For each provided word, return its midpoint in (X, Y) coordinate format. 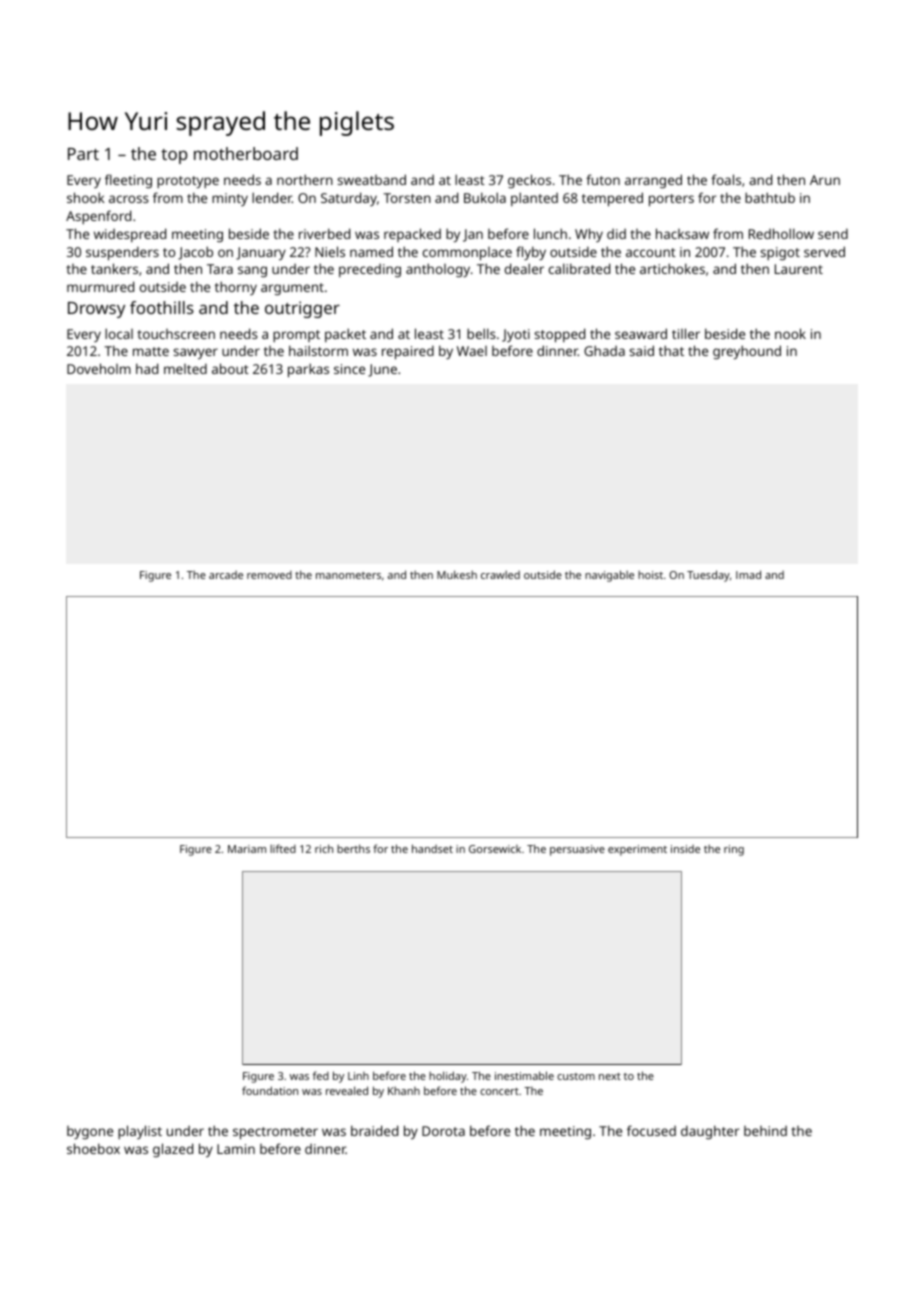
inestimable (524, 1075)
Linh (358, 1076)
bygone (90, 1132)
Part (83, 154)
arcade (226, 575)
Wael (472, 351)
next (610, 1076)
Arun (825, 180)
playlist (140, 1132)
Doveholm (99, 368)
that (671, 350)
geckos (529, 181)
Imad (748, 574)
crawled (500, 575)
